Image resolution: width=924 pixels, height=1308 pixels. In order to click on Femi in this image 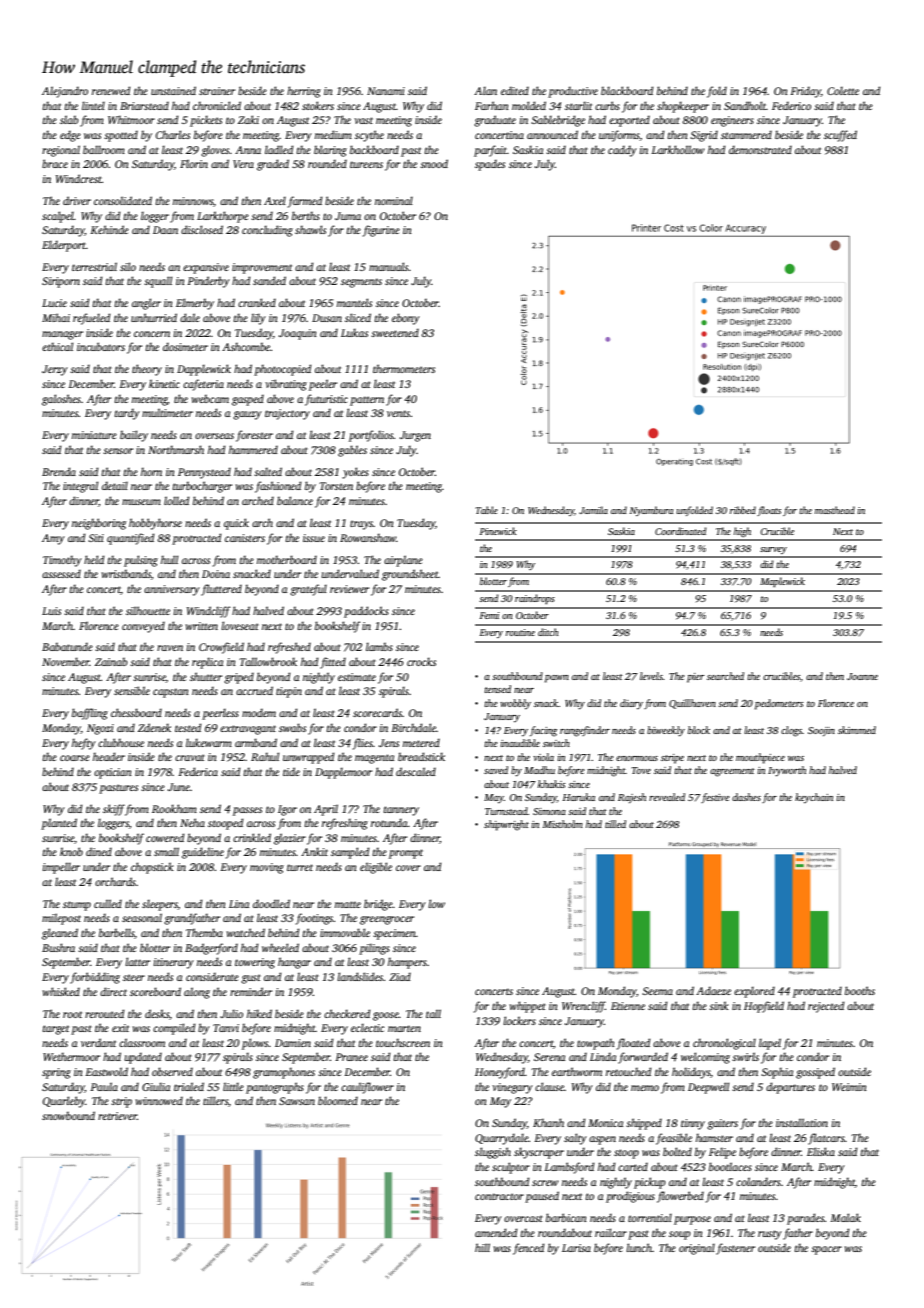, I will do `click(489, 615)`.
